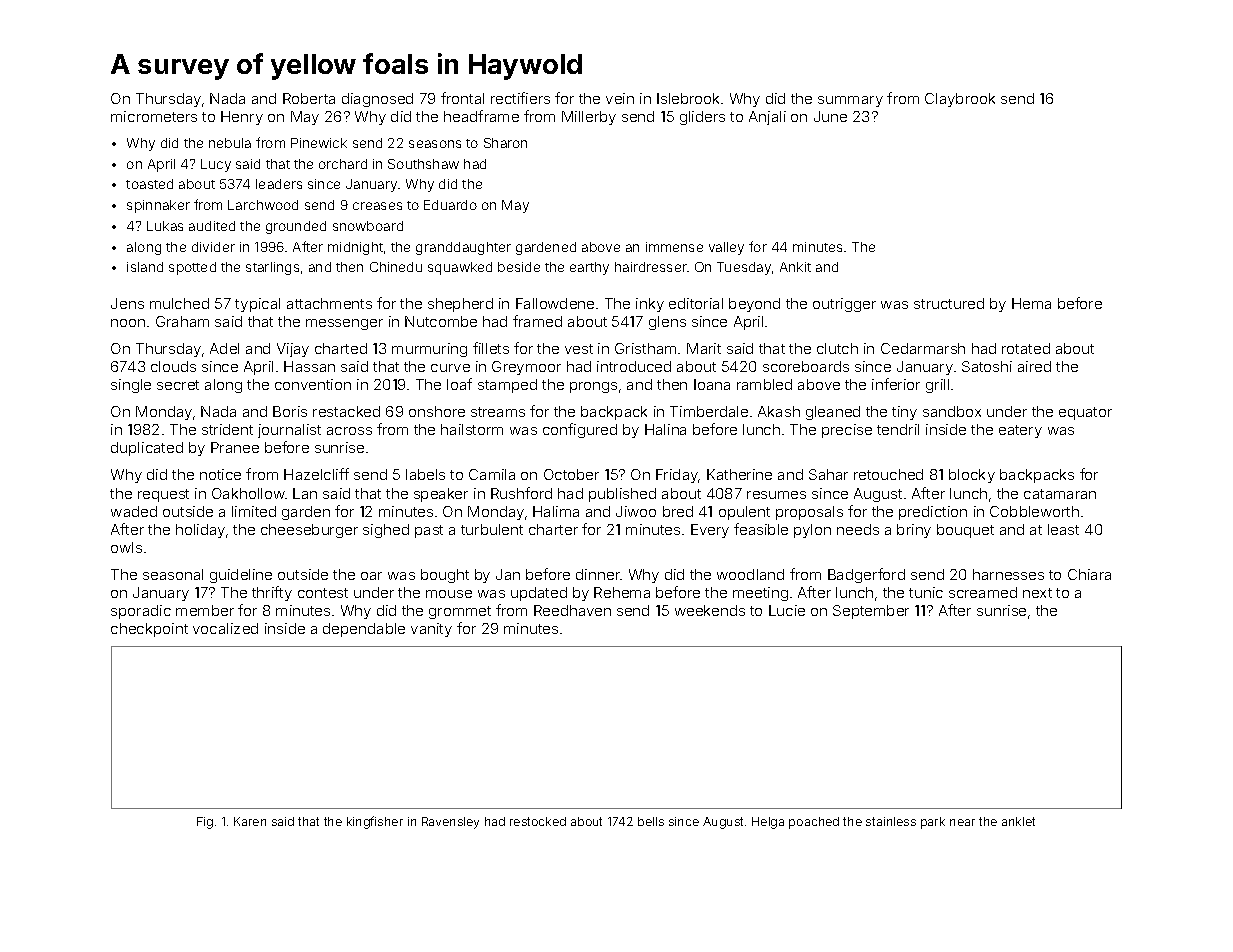  What do you see at coordinates (726, 248) in the screenshot?
I see `valley` at bounding box center [726, 248].
